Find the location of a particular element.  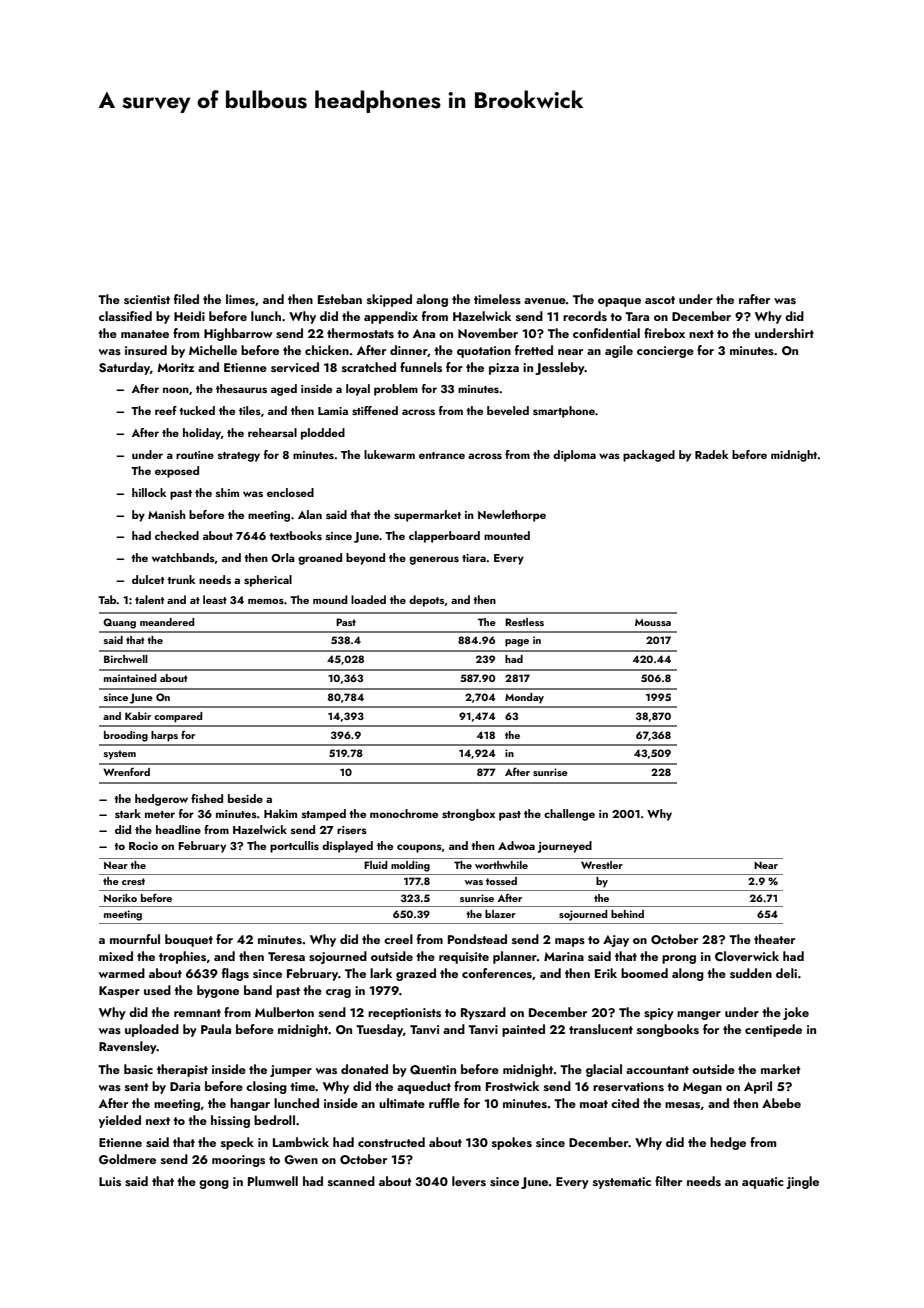

crag is located at coordinates (338, 993).
